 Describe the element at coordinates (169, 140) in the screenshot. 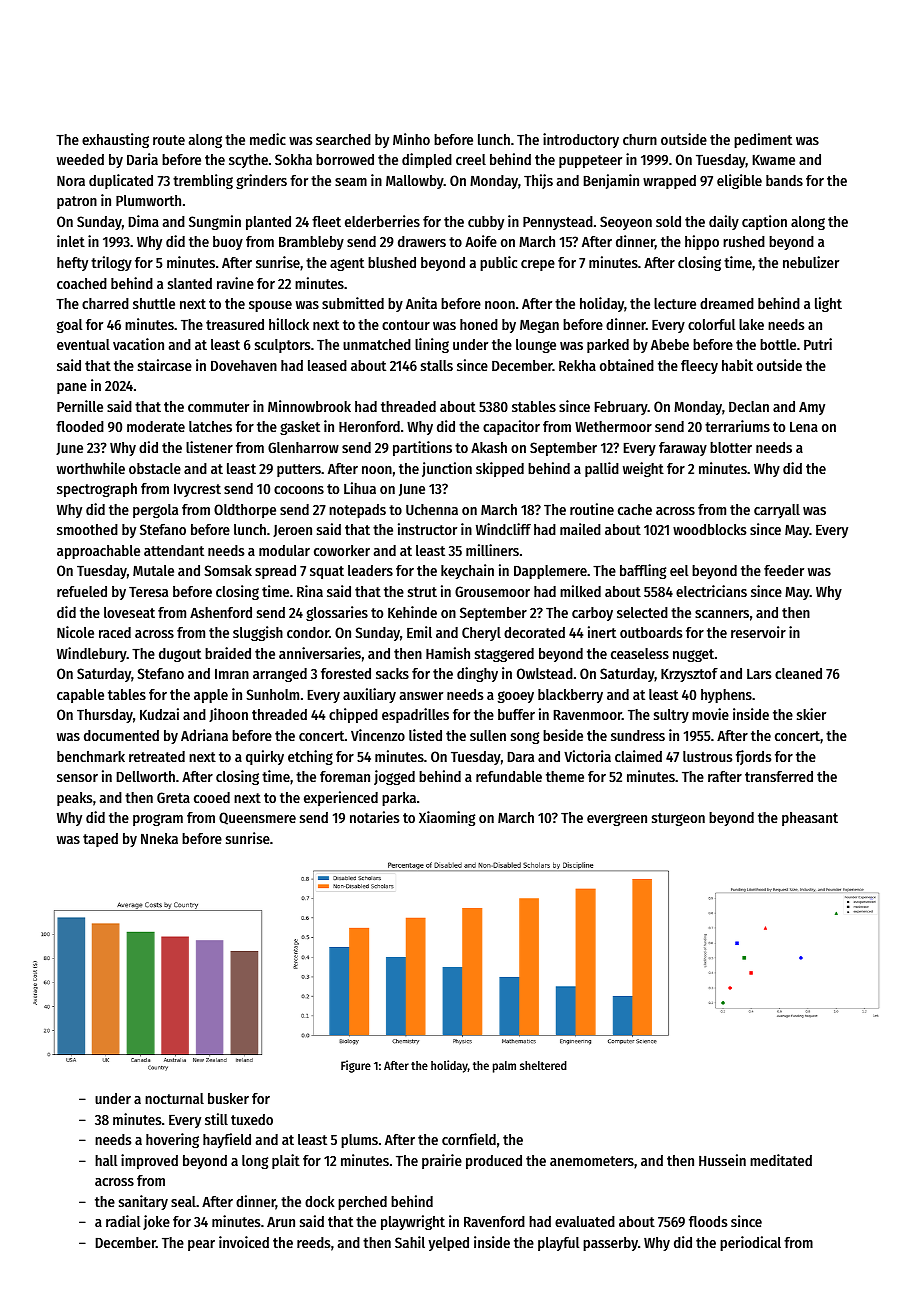

I see `route` at that location.
